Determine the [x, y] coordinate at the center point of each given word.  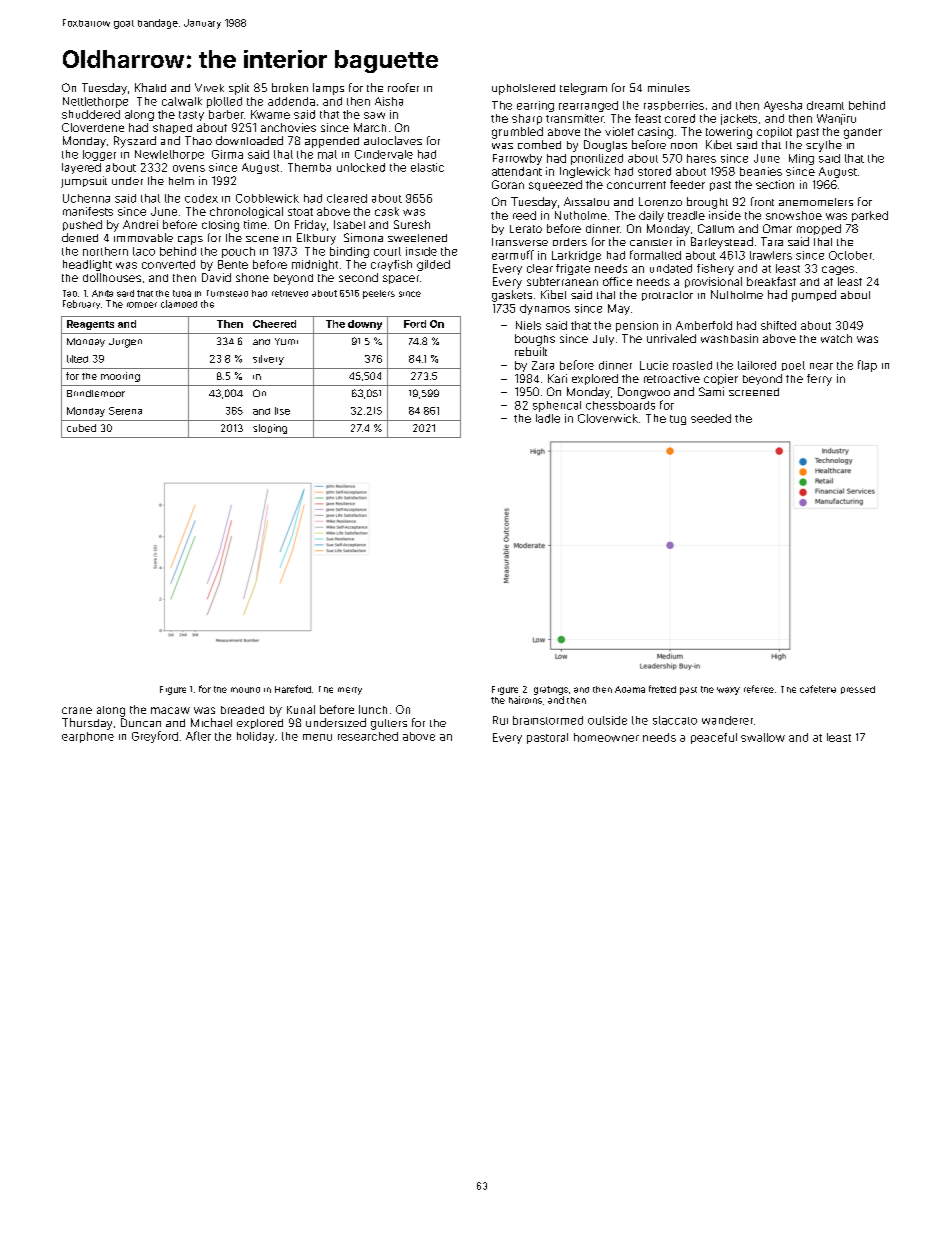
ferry [819, 380]
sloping [270, 429]
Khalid [150, 87]
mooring [120, 377]
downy [365, 325]
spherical [557, 406]
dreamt [825, 105]
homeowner [606, 737]
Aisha [389, 101]
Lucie [654, 365]
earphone [88, 737]
